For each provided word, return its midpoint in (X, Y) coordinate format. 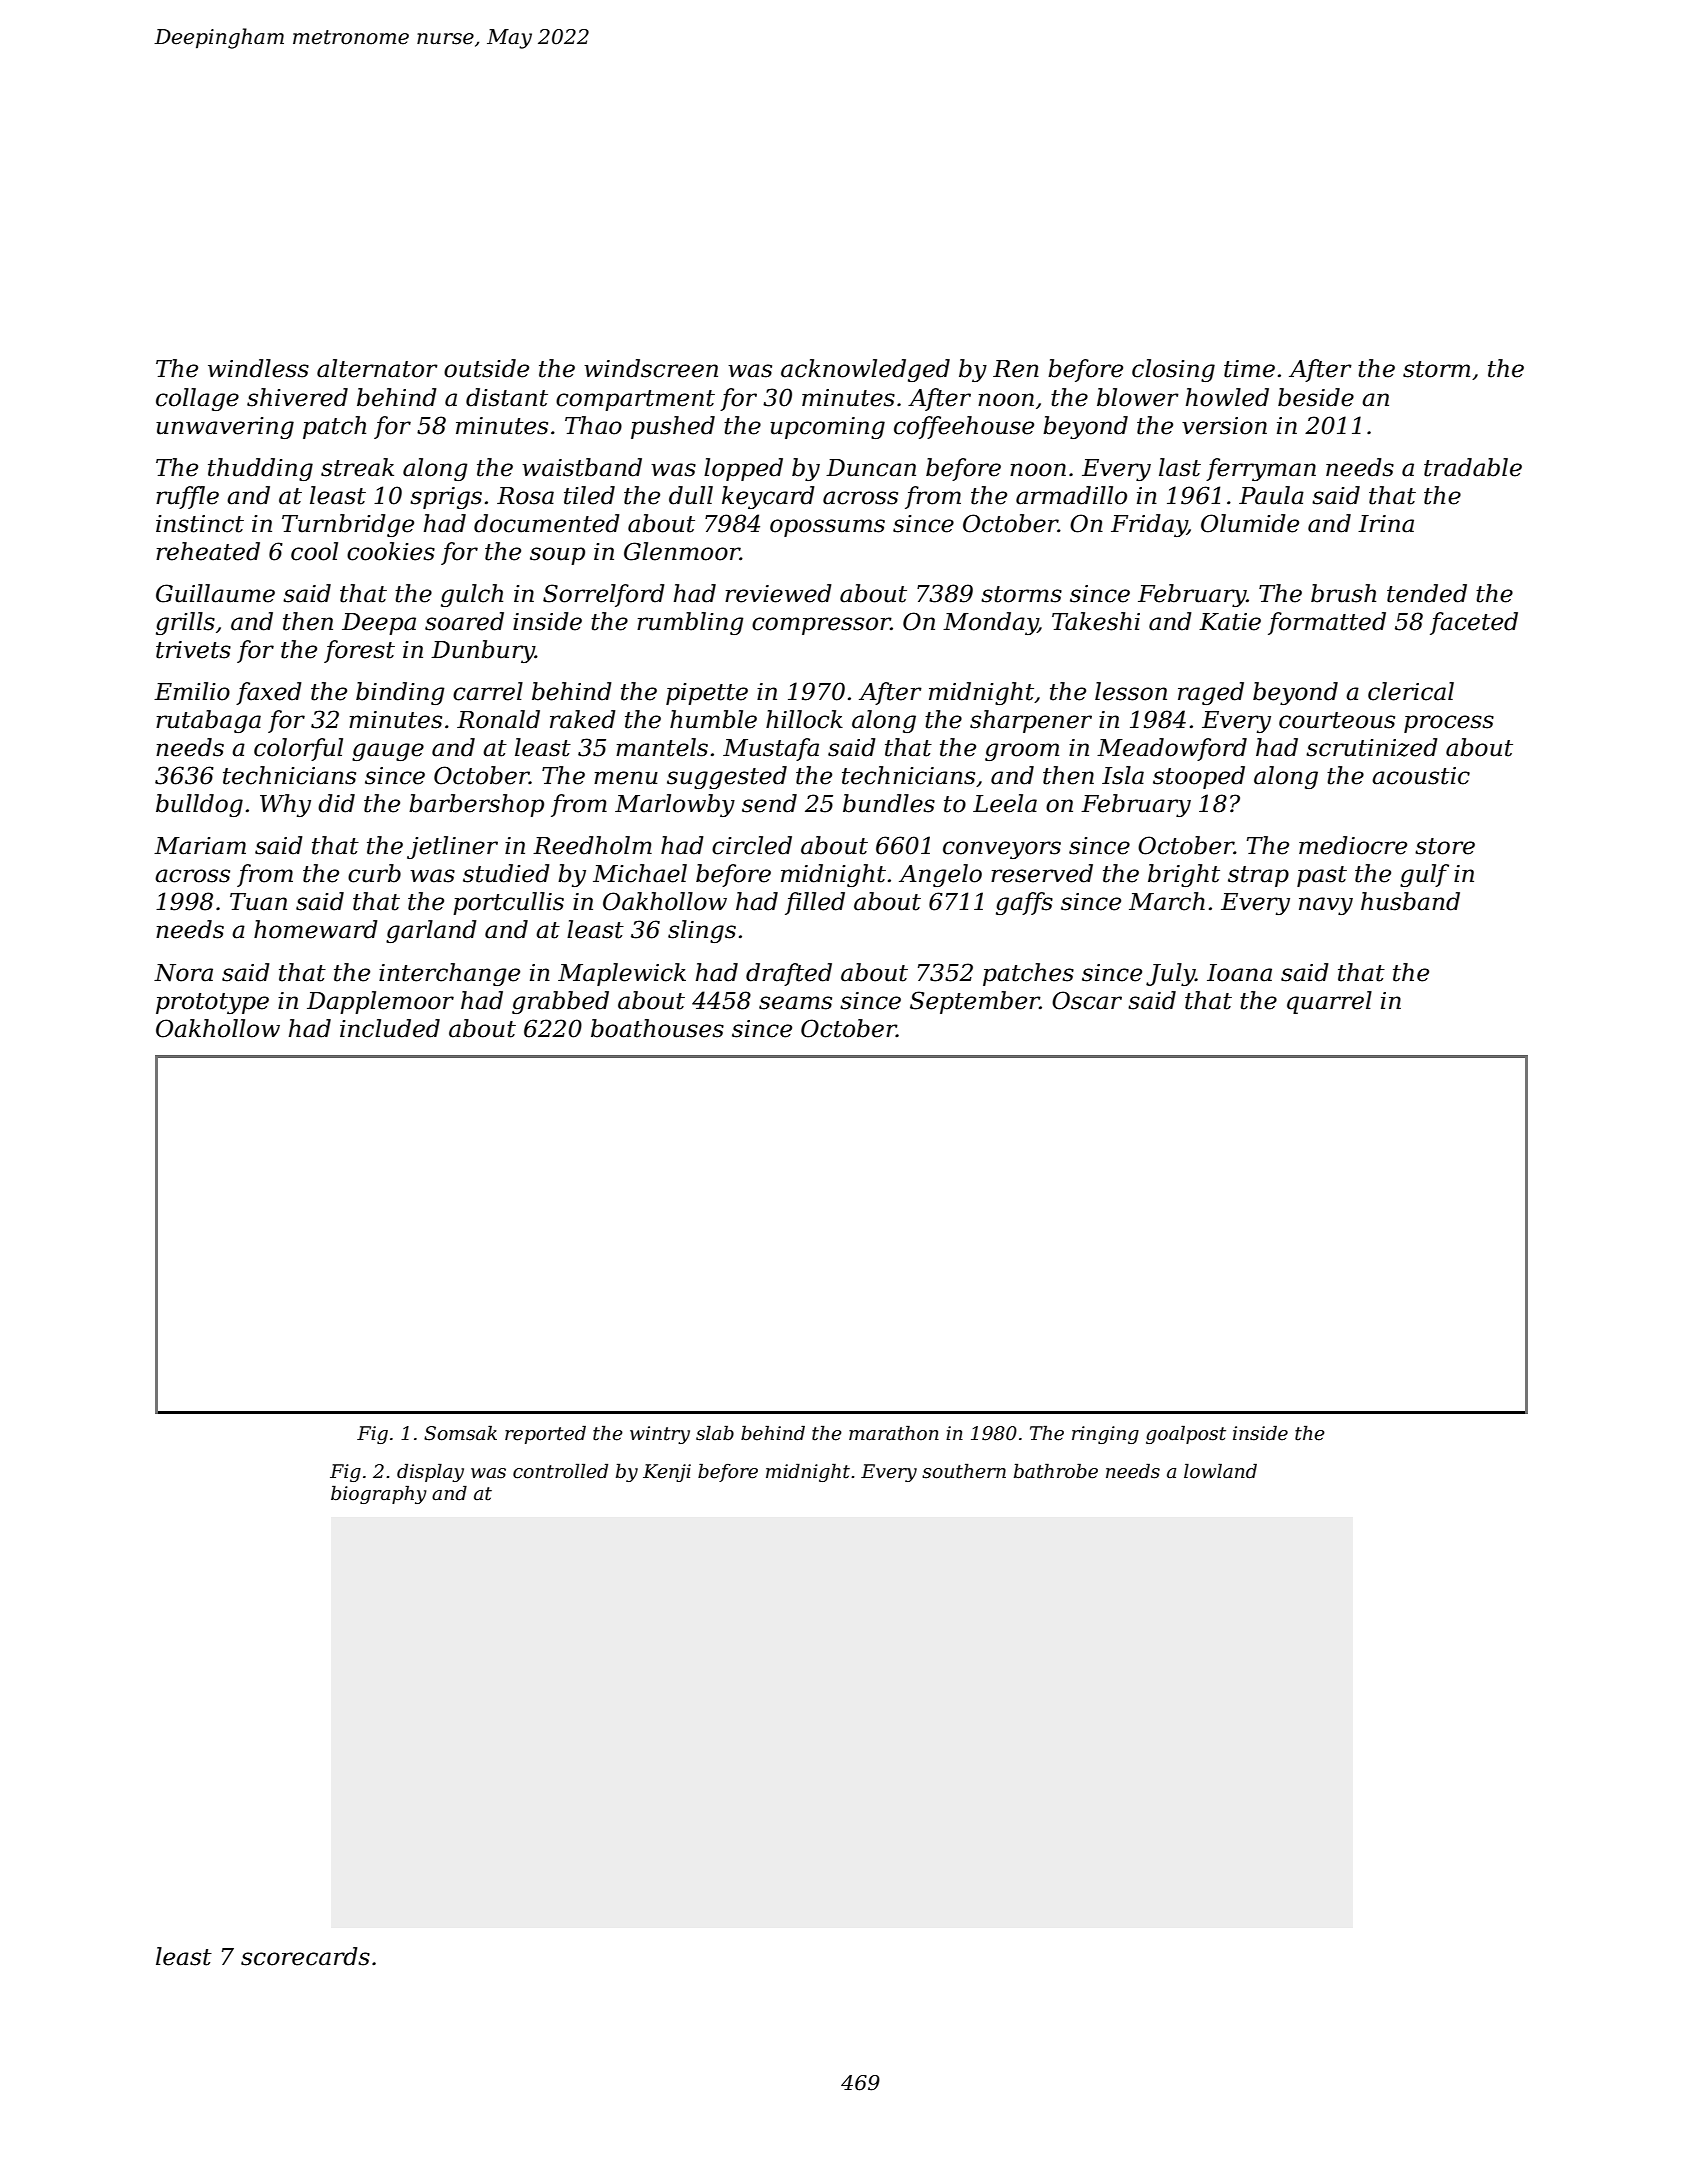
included (390, 1028)
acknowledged (865, 370)
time (1249, 369)
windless (258, 368)
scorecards (305, 1956)
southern (964, 1471)
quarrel (1329, 1002)
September (975, 1002)
